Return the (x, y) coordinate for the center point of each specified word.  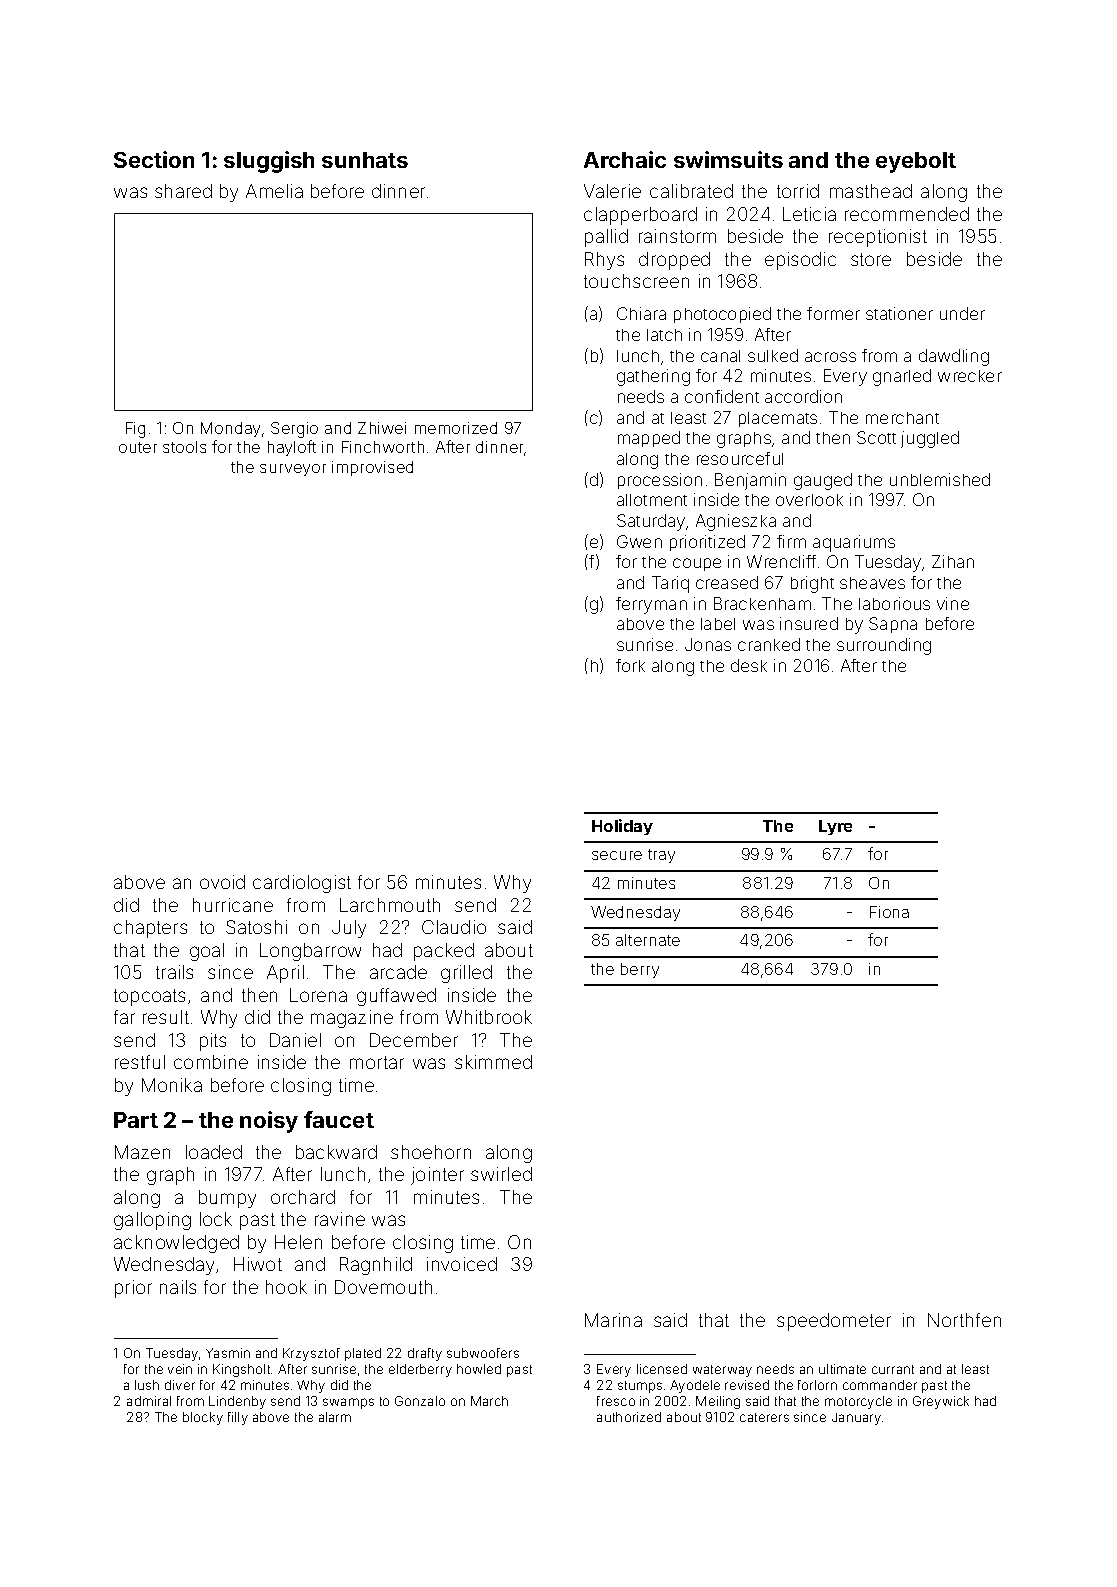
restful (140, 1062)
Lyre (835, 827)
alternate (648, 940)
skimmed (493, 1062)
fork (630, 665)
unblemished (940, 479)
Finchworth (383, 447)
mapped (649, 439)
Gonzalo (420, 1401)
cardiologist (302, 884)
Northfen (964, 1320)
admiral (149, 1401)
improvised (372, 468)
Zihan (953, 561)
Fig (135, 430)
